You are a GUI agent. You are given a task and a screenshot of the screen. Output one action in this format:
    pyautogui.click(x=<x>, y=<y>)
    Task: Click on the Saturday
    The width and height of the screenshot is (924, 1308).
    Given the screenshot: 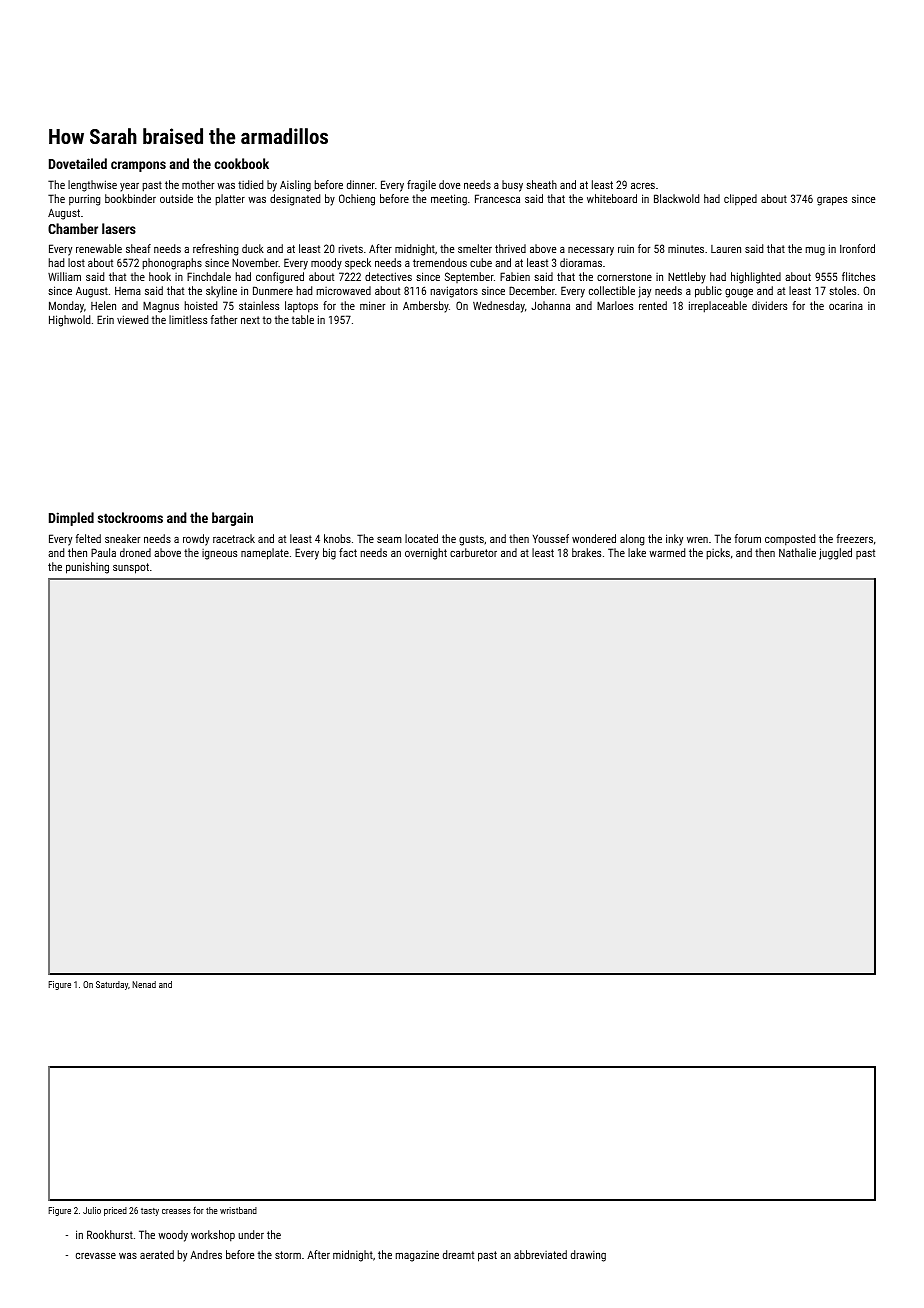 What is the action you would take?
    pyautogui.click(x=112, y=985)
